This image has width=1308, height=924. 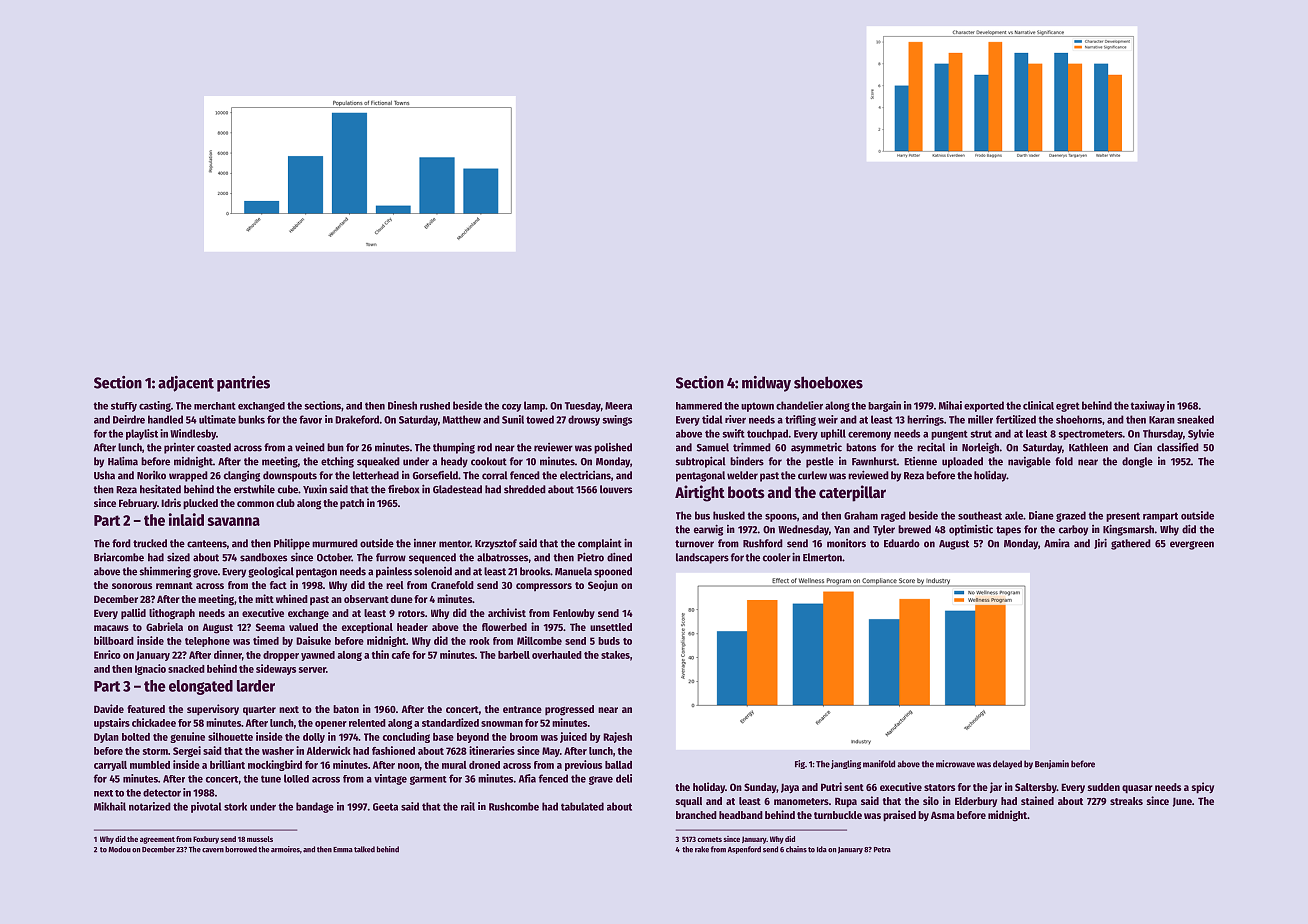 What do you see at coordinates (402, 405) in the image?
I see `Dinesh` at bounding box center [402, 405].
